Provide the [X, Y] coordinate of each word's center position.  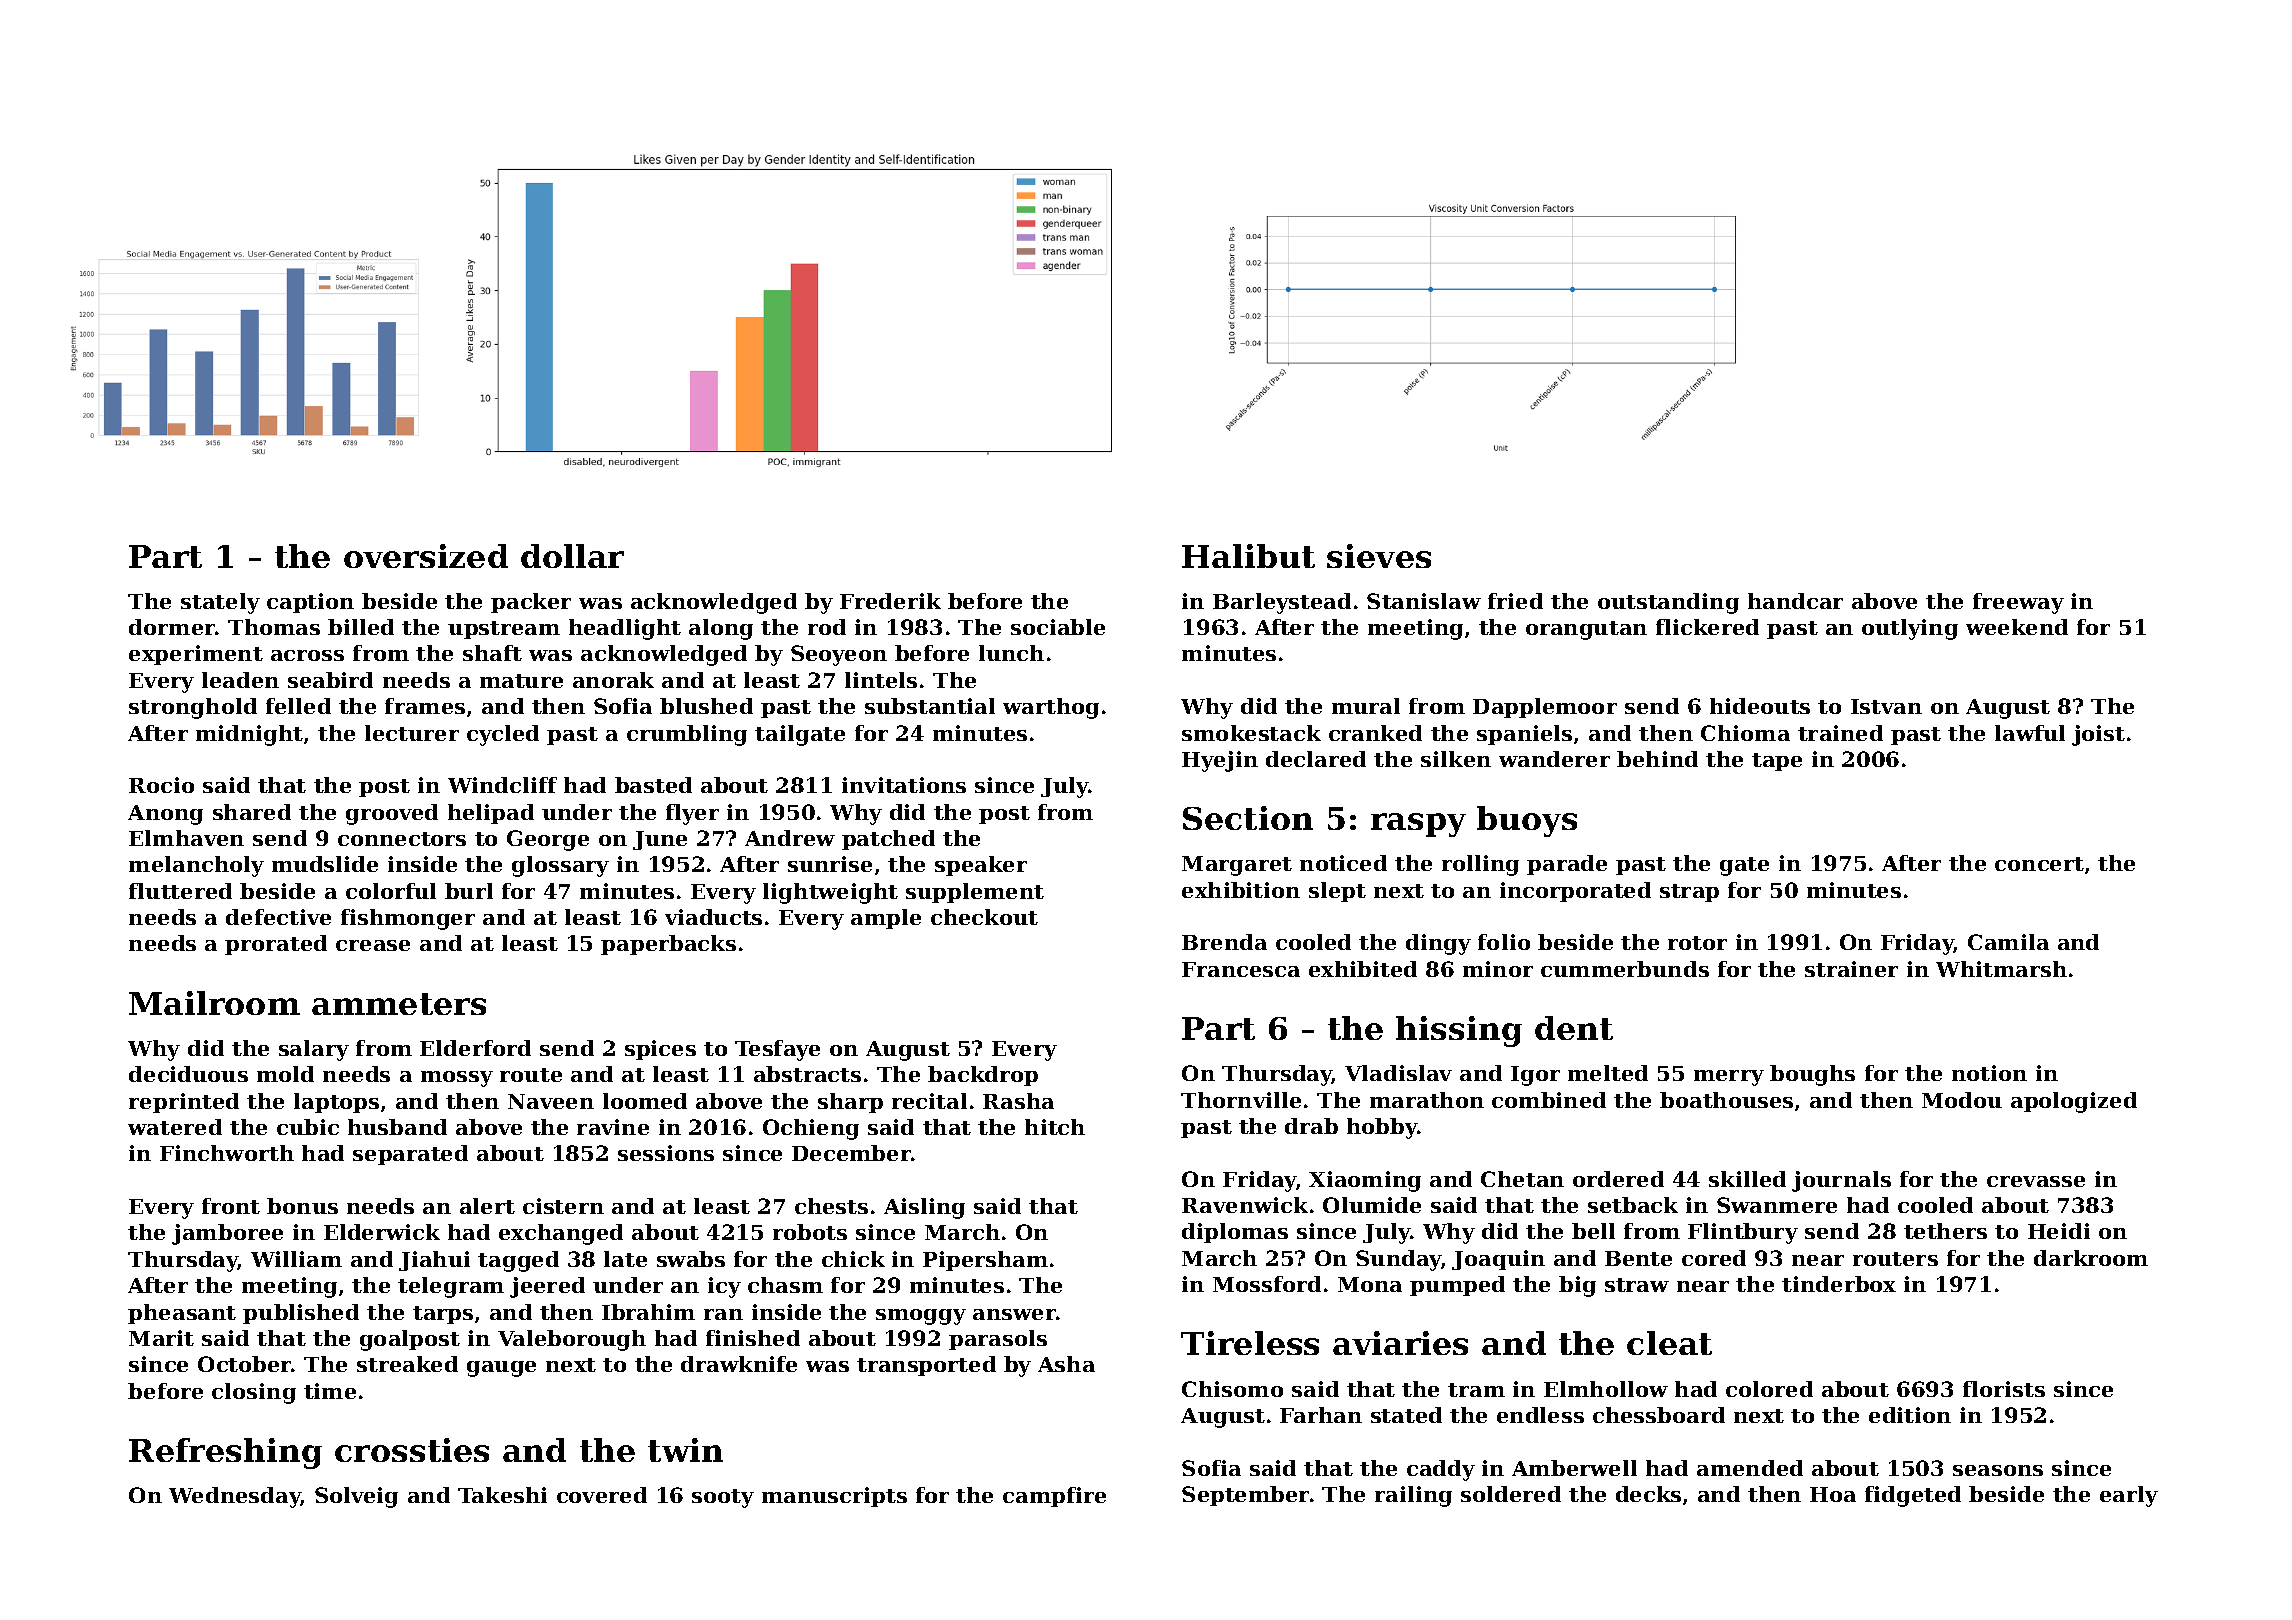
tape [1777, 762]
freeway [2018, 603]
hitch [1055, 1127]
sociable [1058, 627]
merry [1729, 1078]
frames [425, 706]
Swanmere [1777, 1205]
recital [929, 1101]
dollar [572, 556]
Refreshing [225, 1453]
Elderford [475, 1048]
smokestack [1251, 733]
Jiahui [434, 1261]
